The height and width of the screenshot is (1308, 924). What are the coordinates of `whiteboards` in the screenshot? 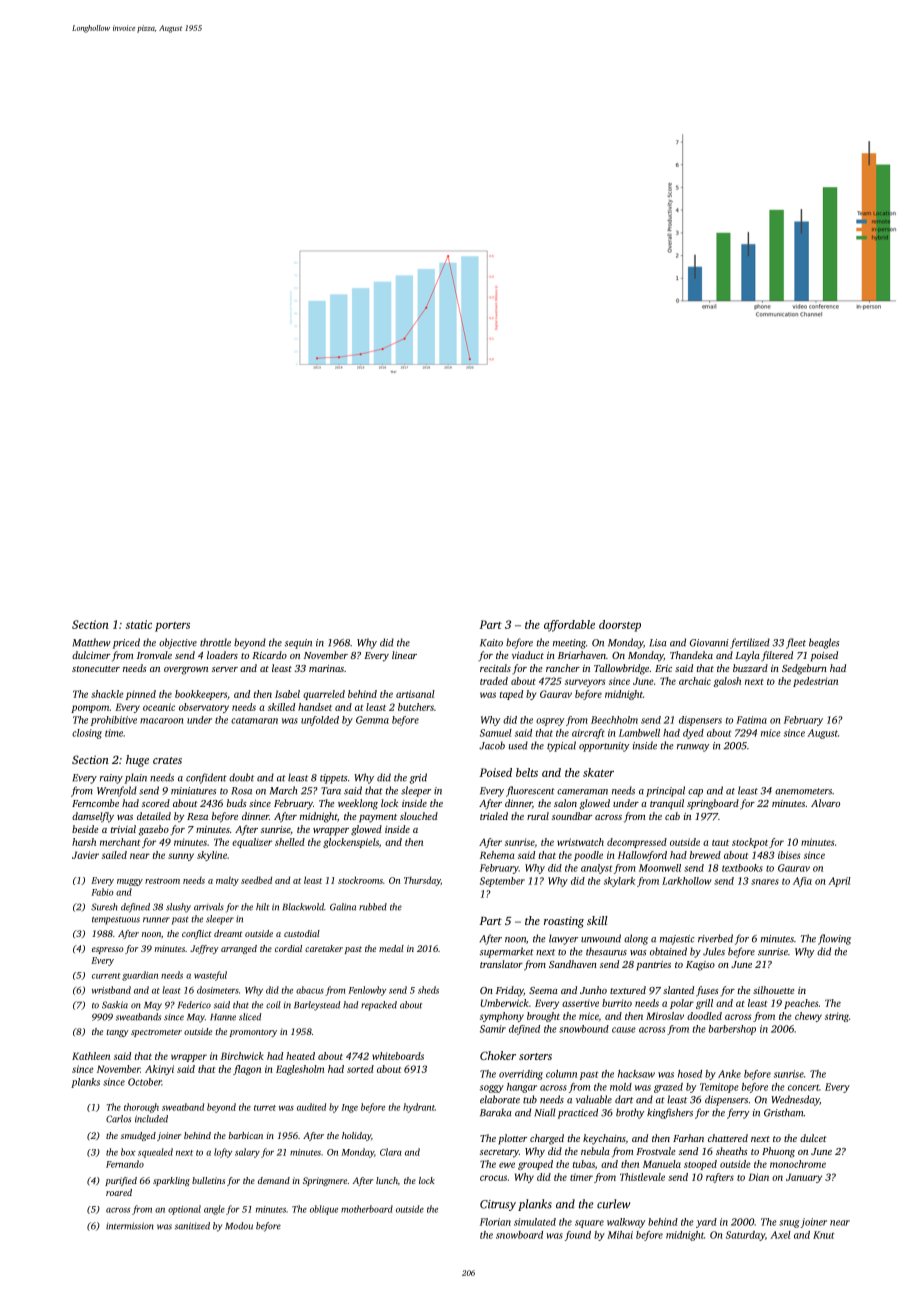 It's located at (398, 1056).
